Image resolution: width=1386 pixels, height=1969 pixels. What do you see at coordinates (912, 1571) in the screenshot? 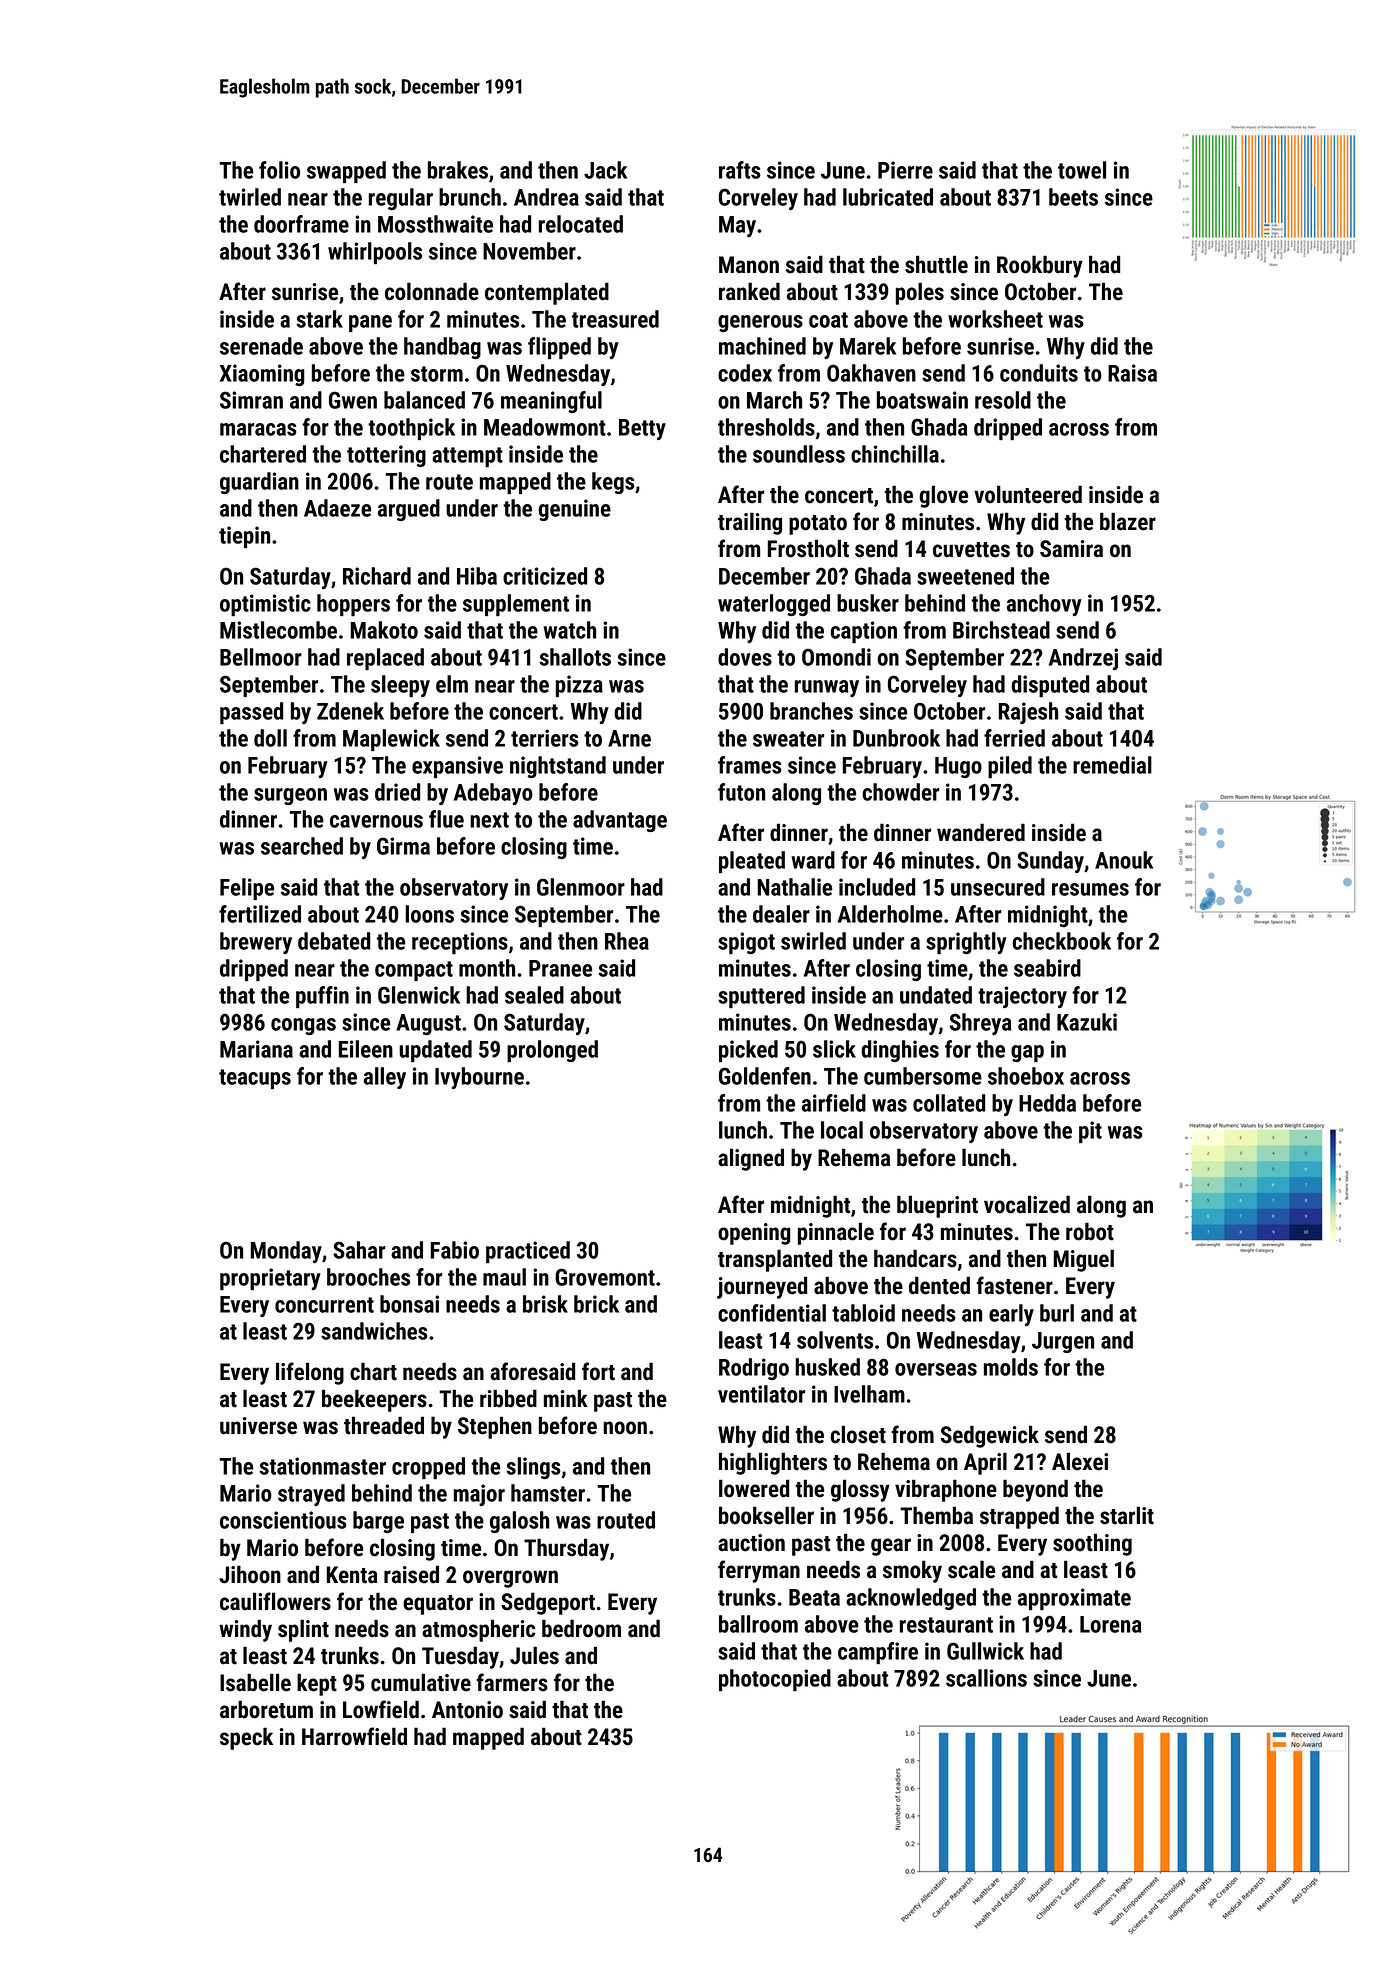
I see `smoky` at bounding box center [912, 1571].
